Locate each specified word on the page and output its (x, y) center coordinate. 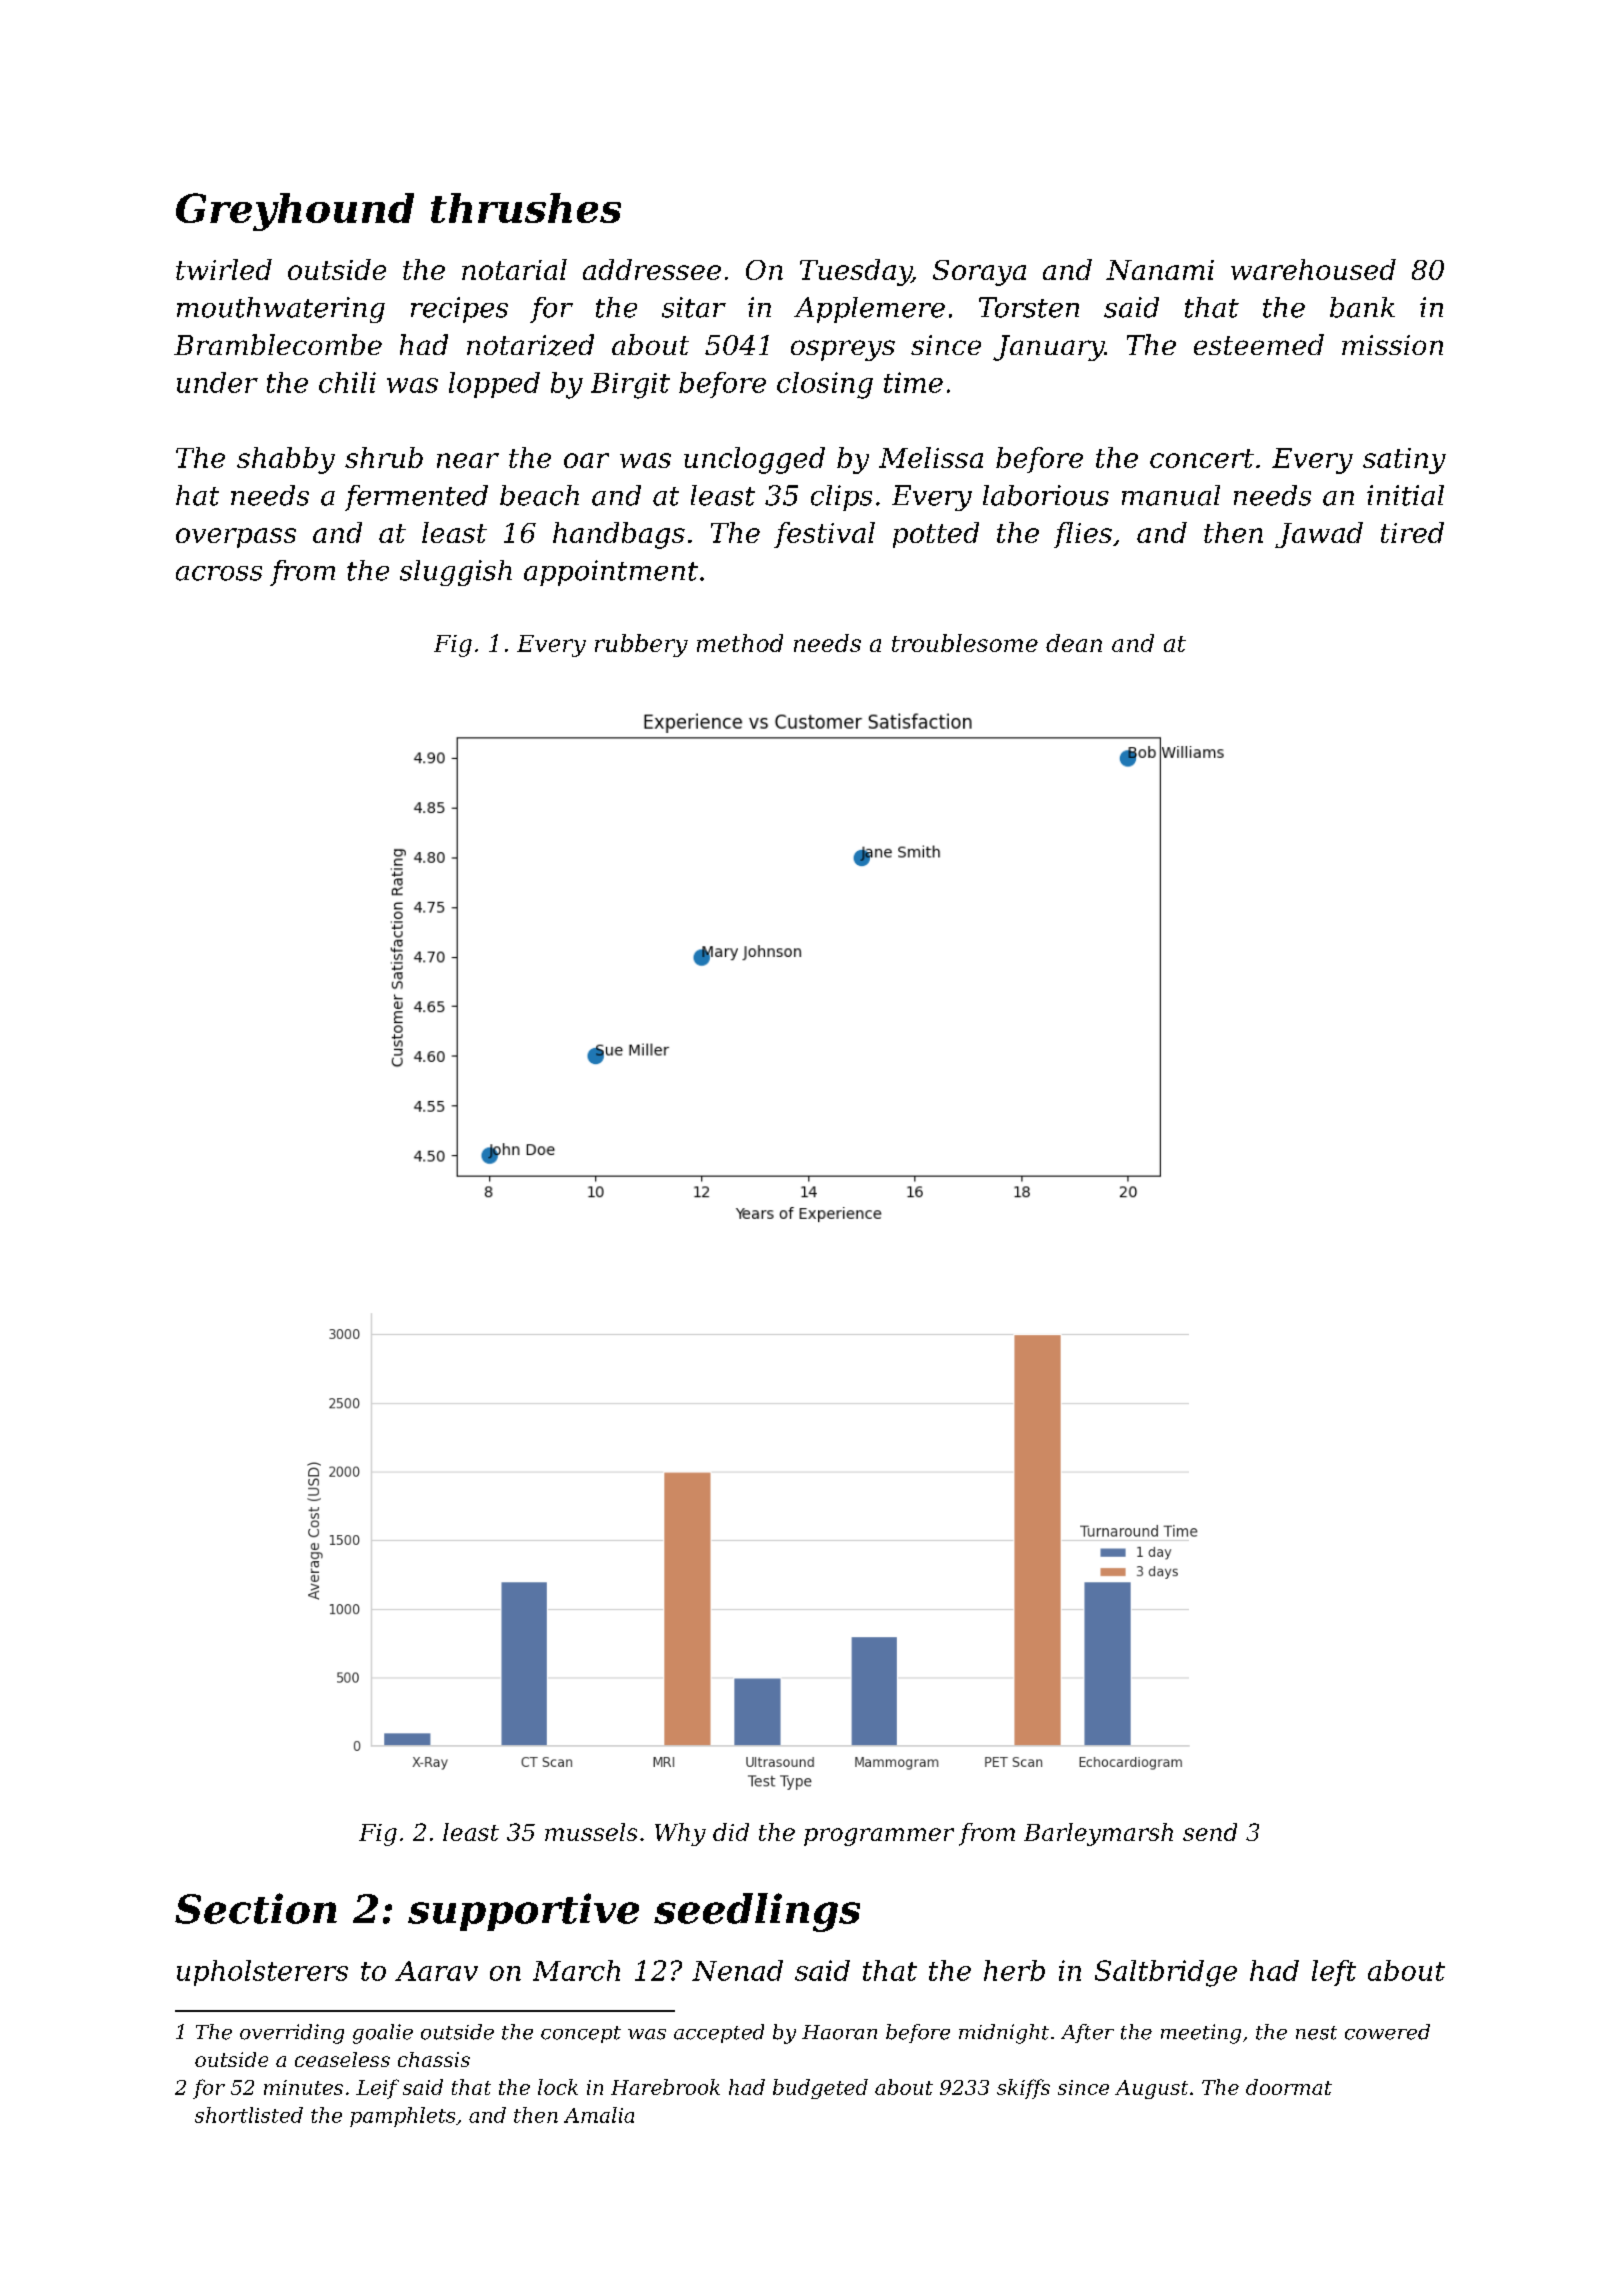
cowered (1387, 2032)
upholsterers (262, 1973)
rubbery (641, 645)
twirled (224, 269)
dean (1074, 643)
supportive (523, 1912)
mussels (591, 1832)
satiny (1404, 461)
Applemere (869, 310)
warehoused (1313, 269)
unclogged (754, 460)
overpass (236, 538)
